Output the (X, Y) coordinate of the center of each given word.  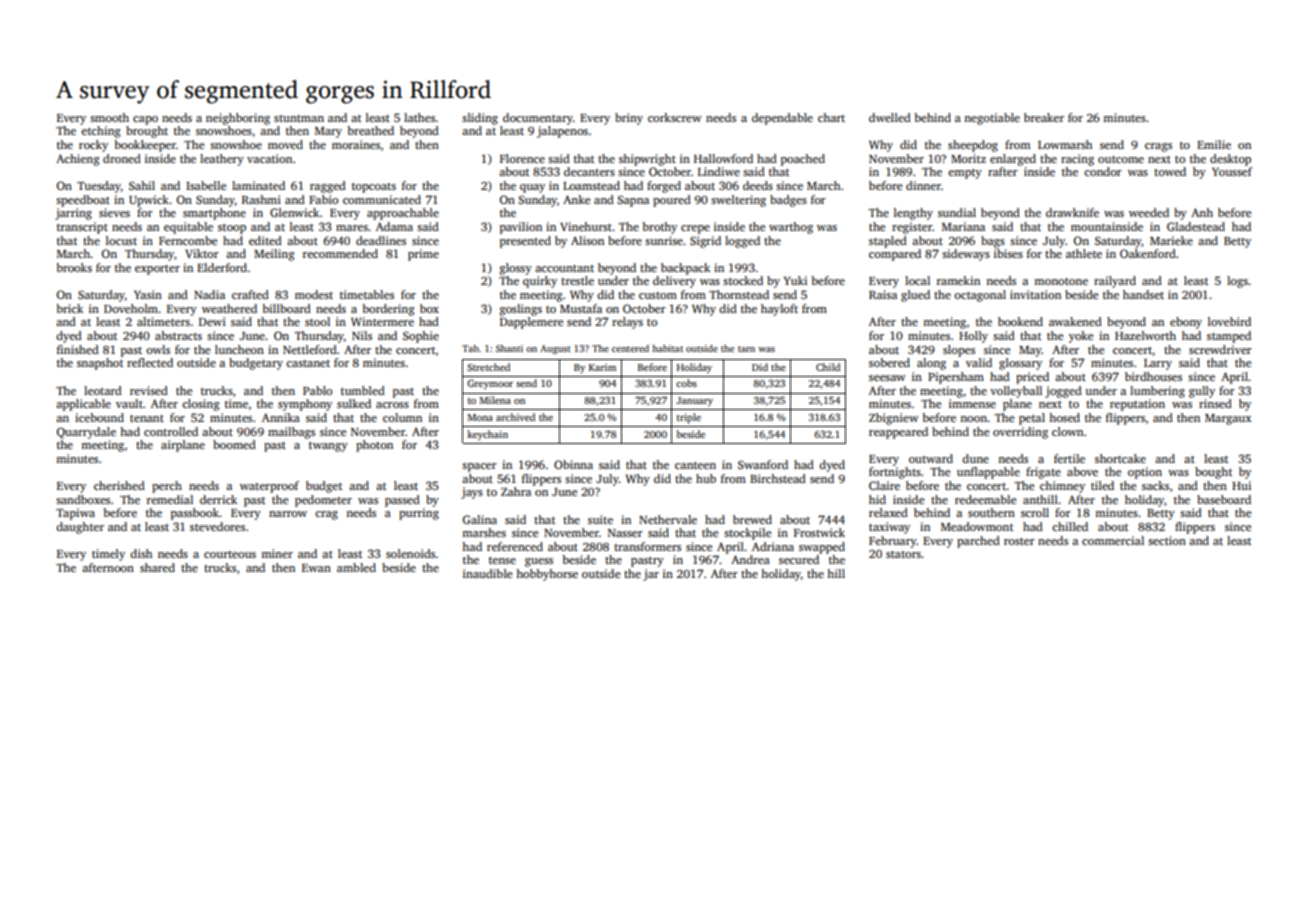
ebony (1186, 323)
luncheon (239, 349)
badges (788, 201)
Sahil (142, 185)
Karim (602, 367)
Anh (1202, 212)
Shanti (509, 348)
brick (69, 308)
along (931, 364)
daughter (80, 528)
